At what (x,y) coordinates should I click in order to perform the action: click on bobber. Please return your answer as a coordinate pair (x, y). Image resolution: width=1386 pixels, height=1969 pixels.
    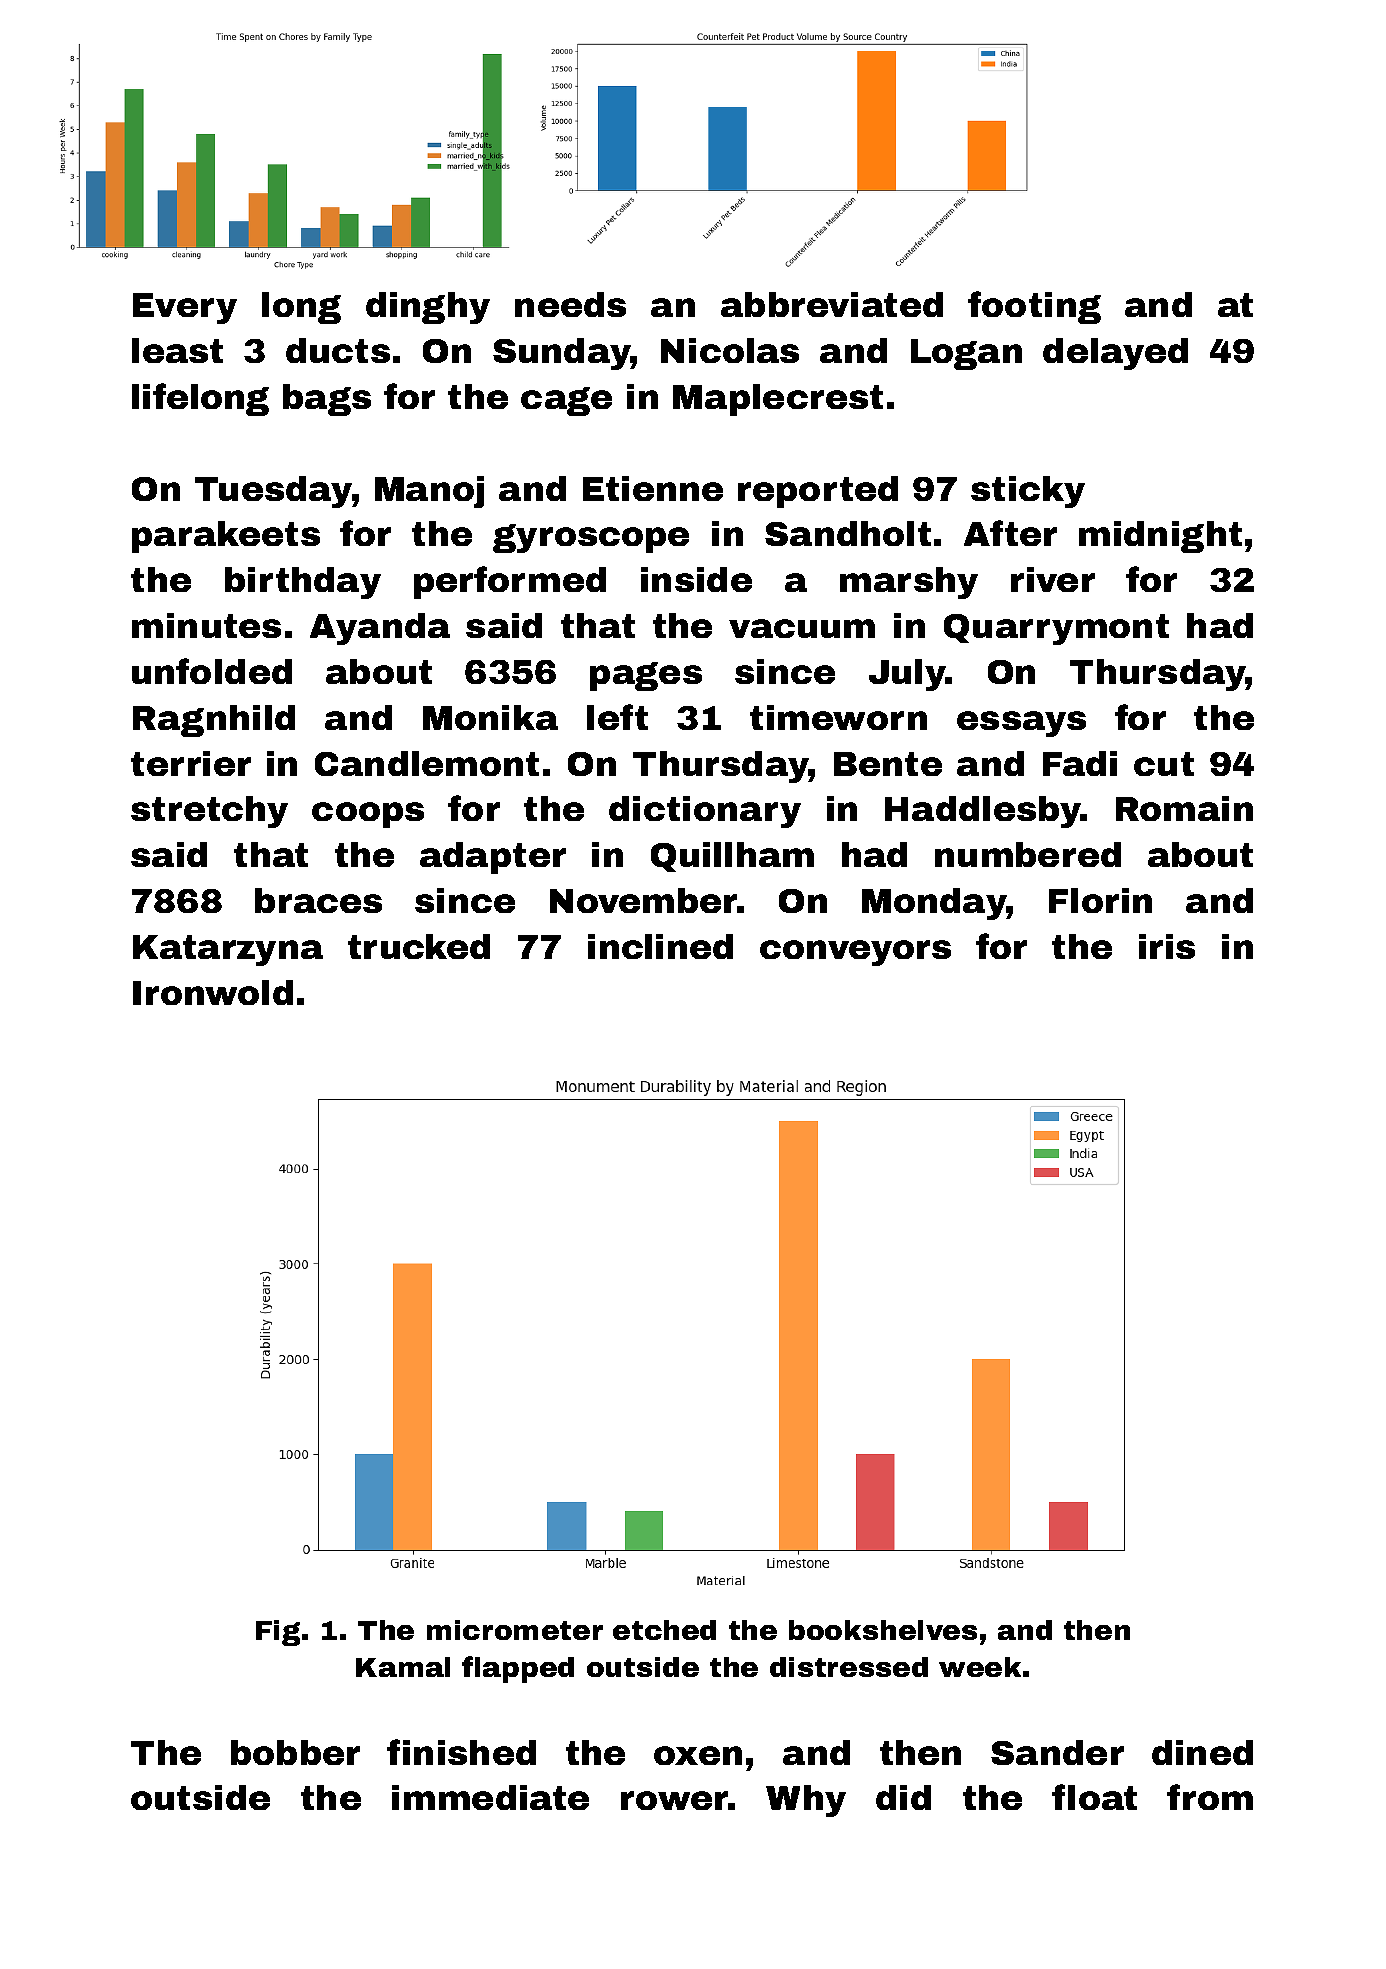
    Looking at the image, I should click on (295, 1752).
